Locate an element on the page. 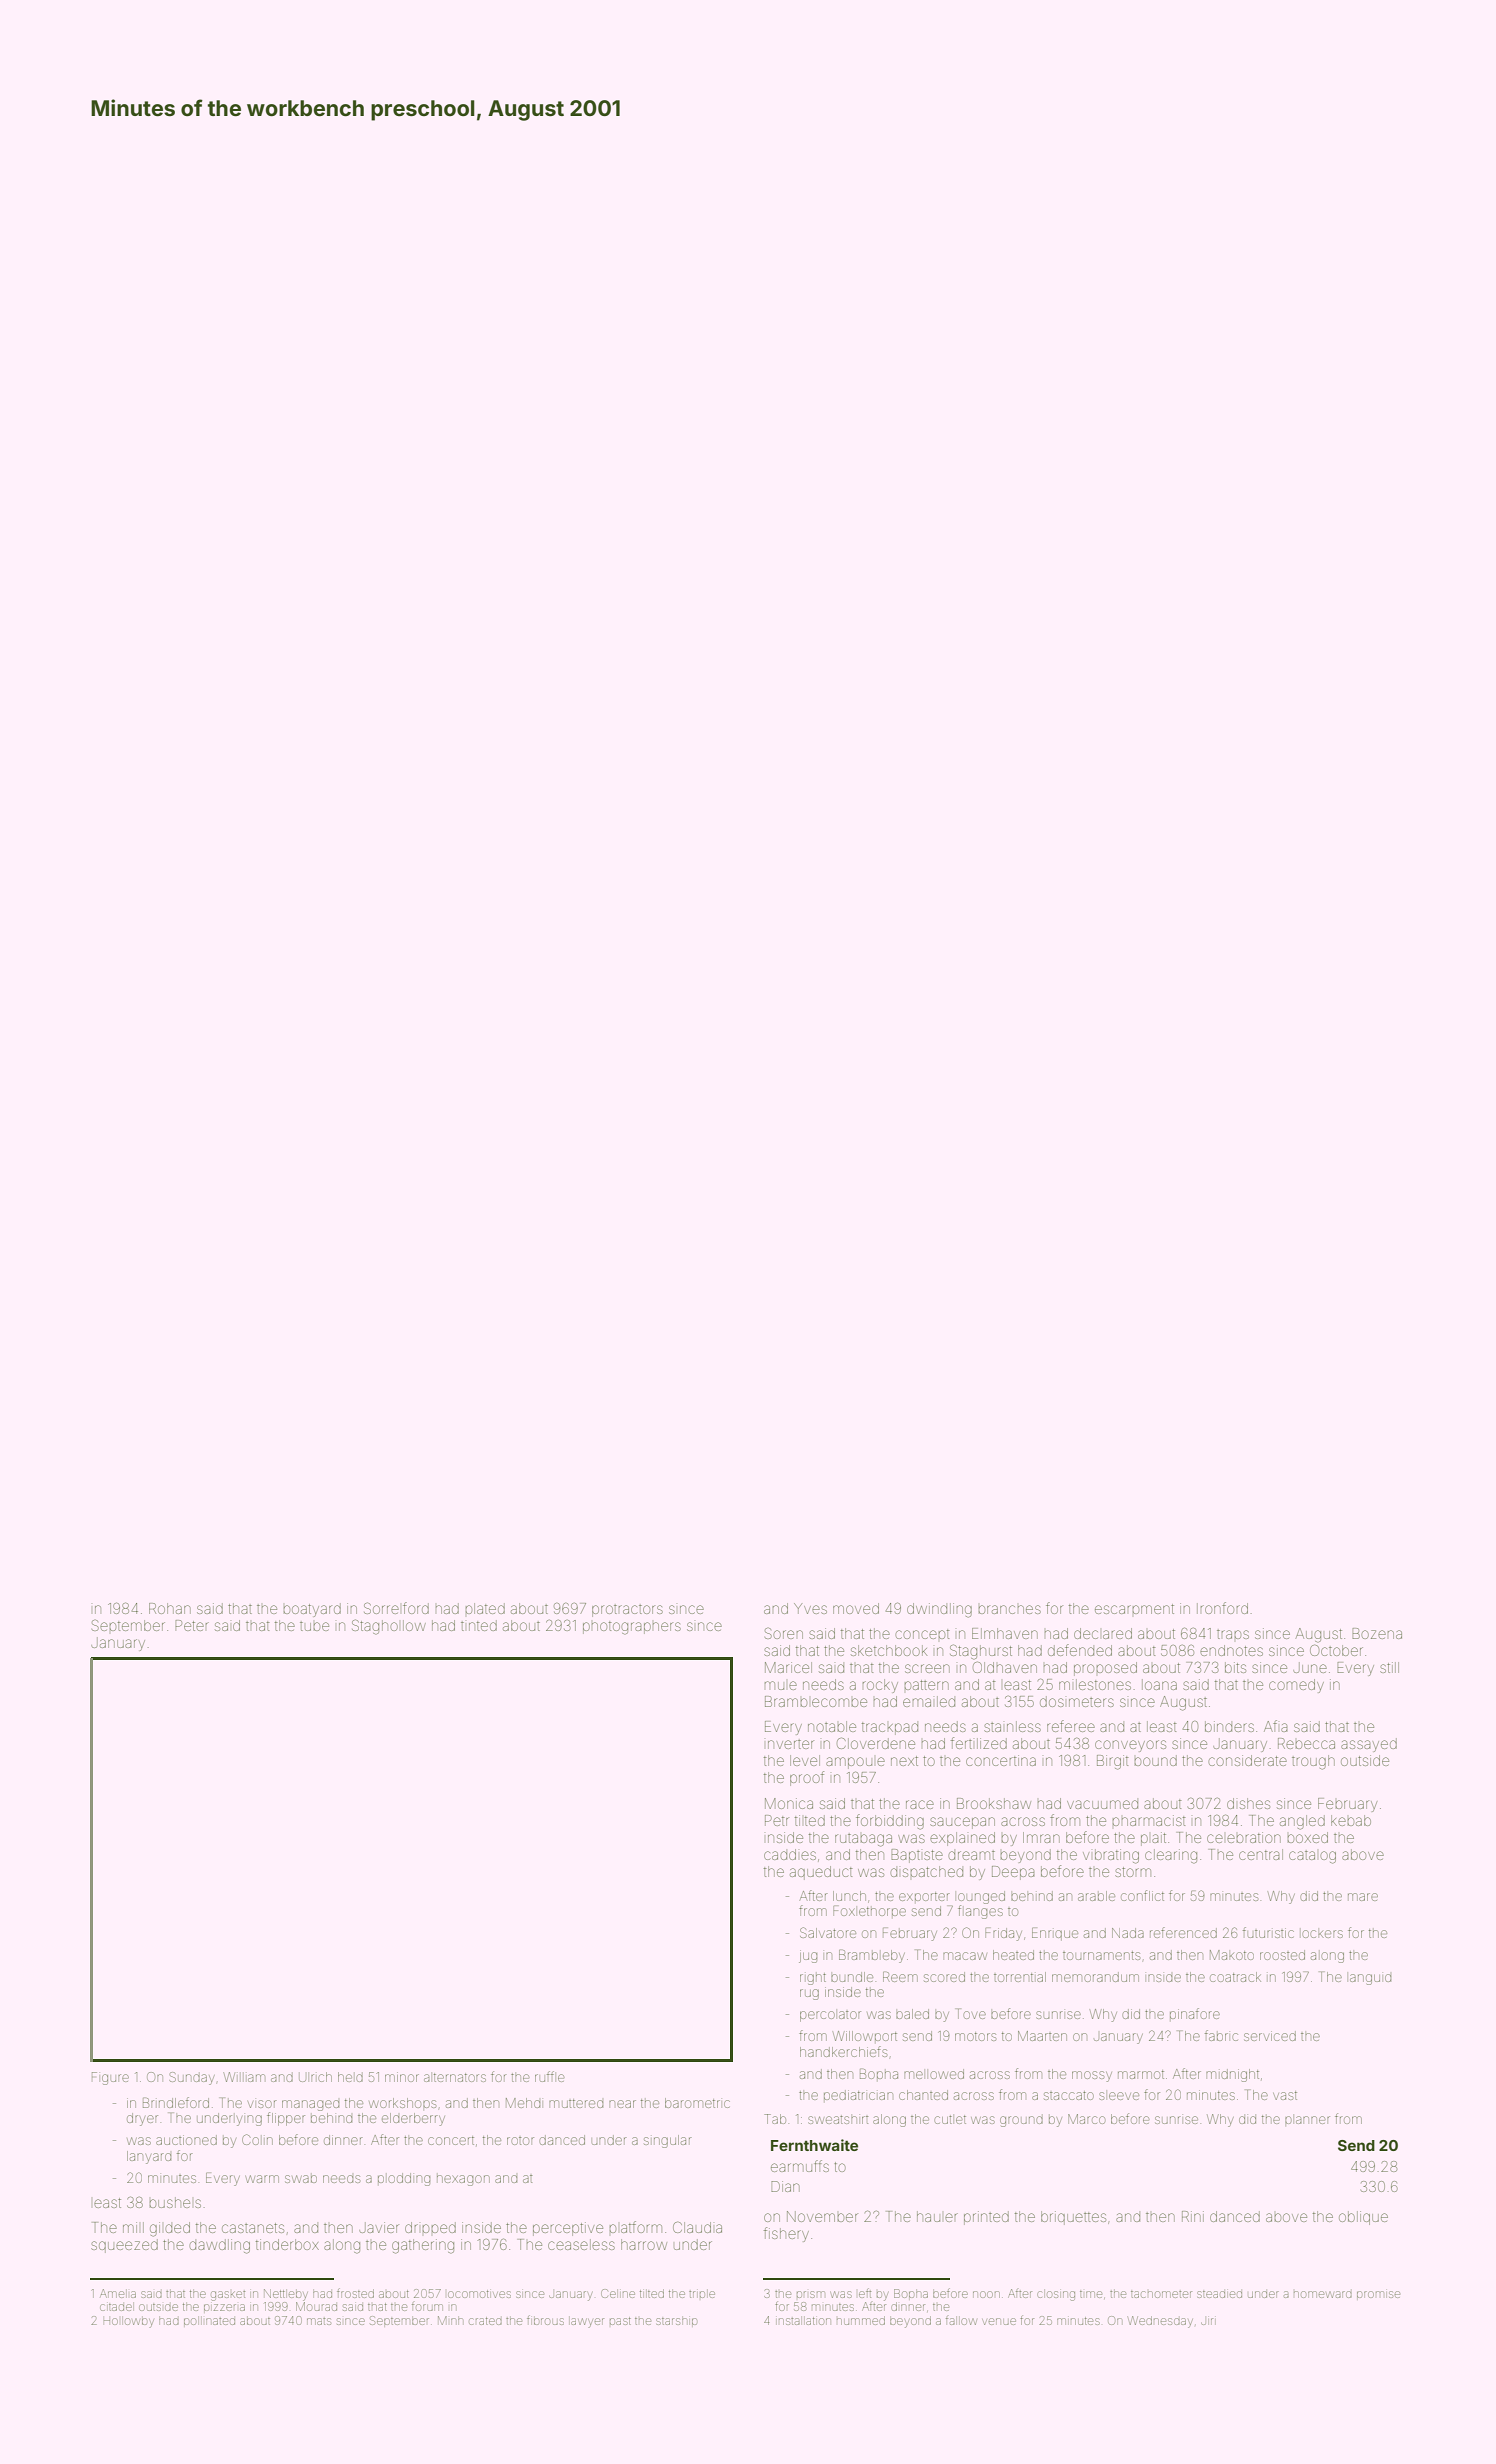 The image size is (1496, 2464). Reem is located at coordinates (900, 1976).
